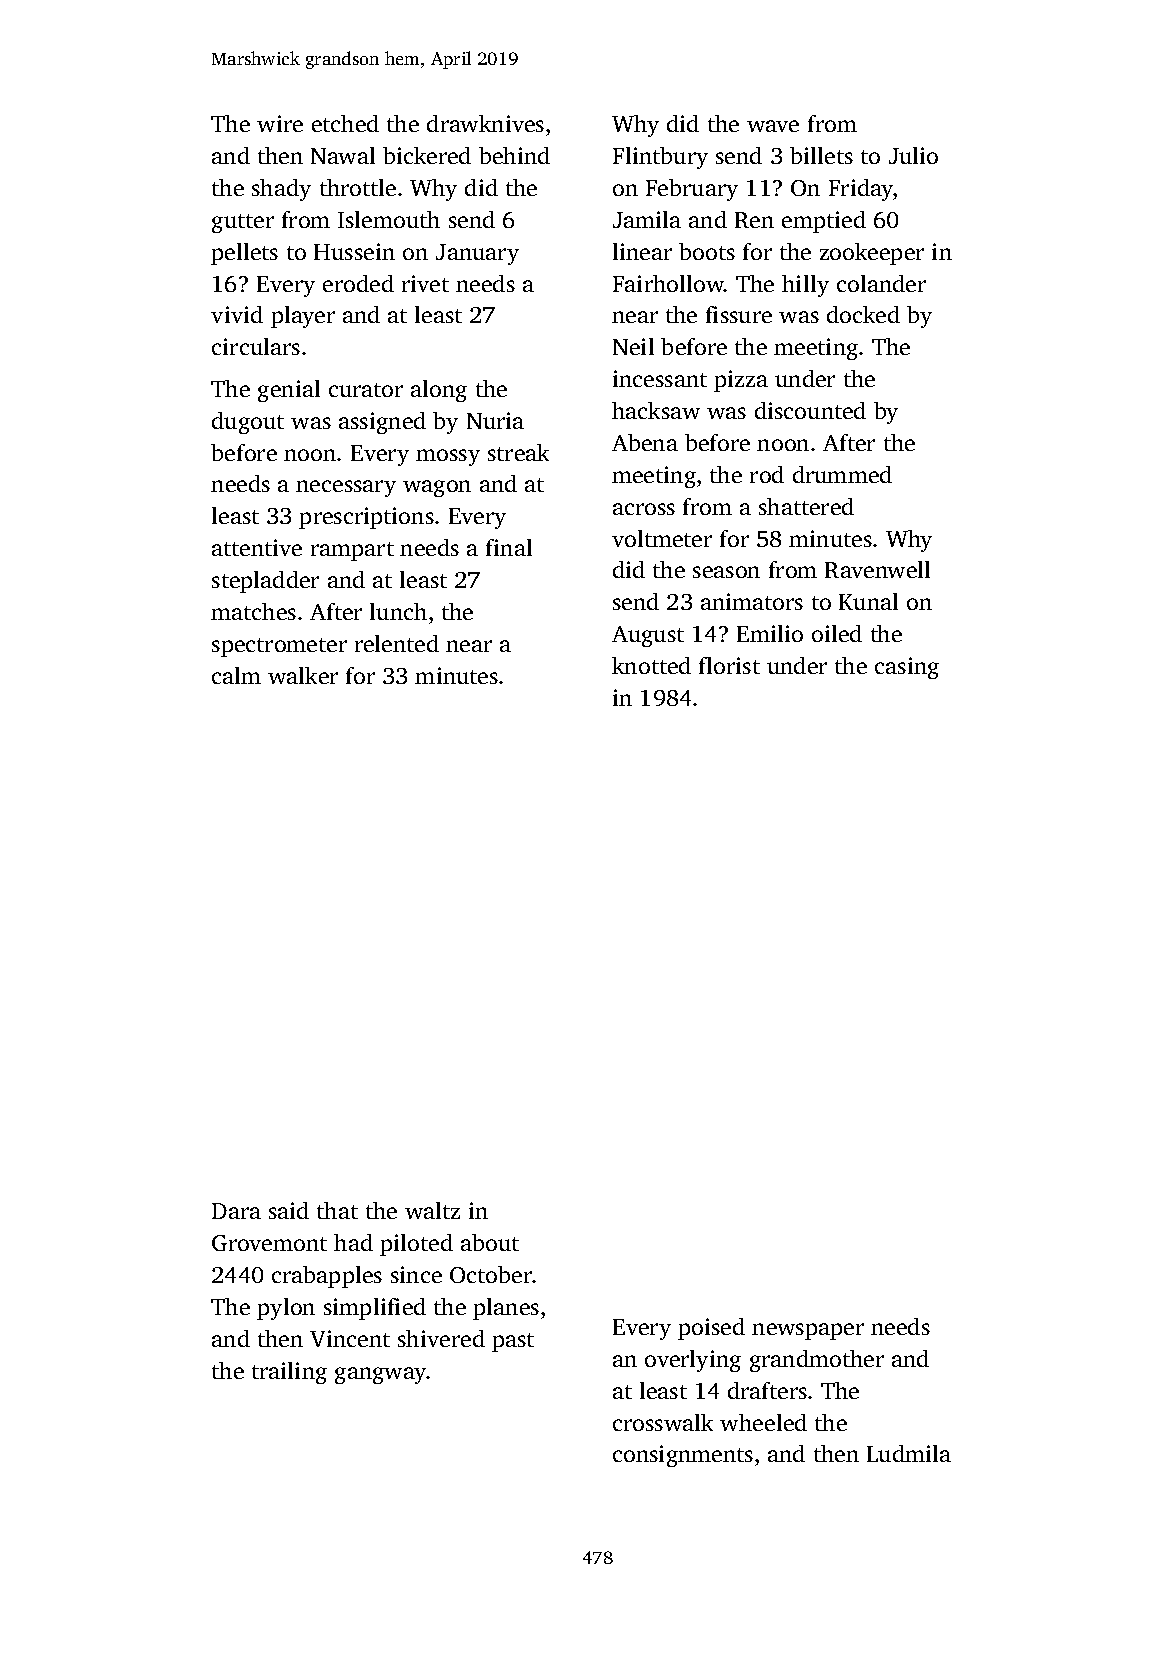 The width and height of the screenshot is (1165, 1654). Describe the element at coordinates (907, 668) in the screenshot. I see `casing` at that location.
